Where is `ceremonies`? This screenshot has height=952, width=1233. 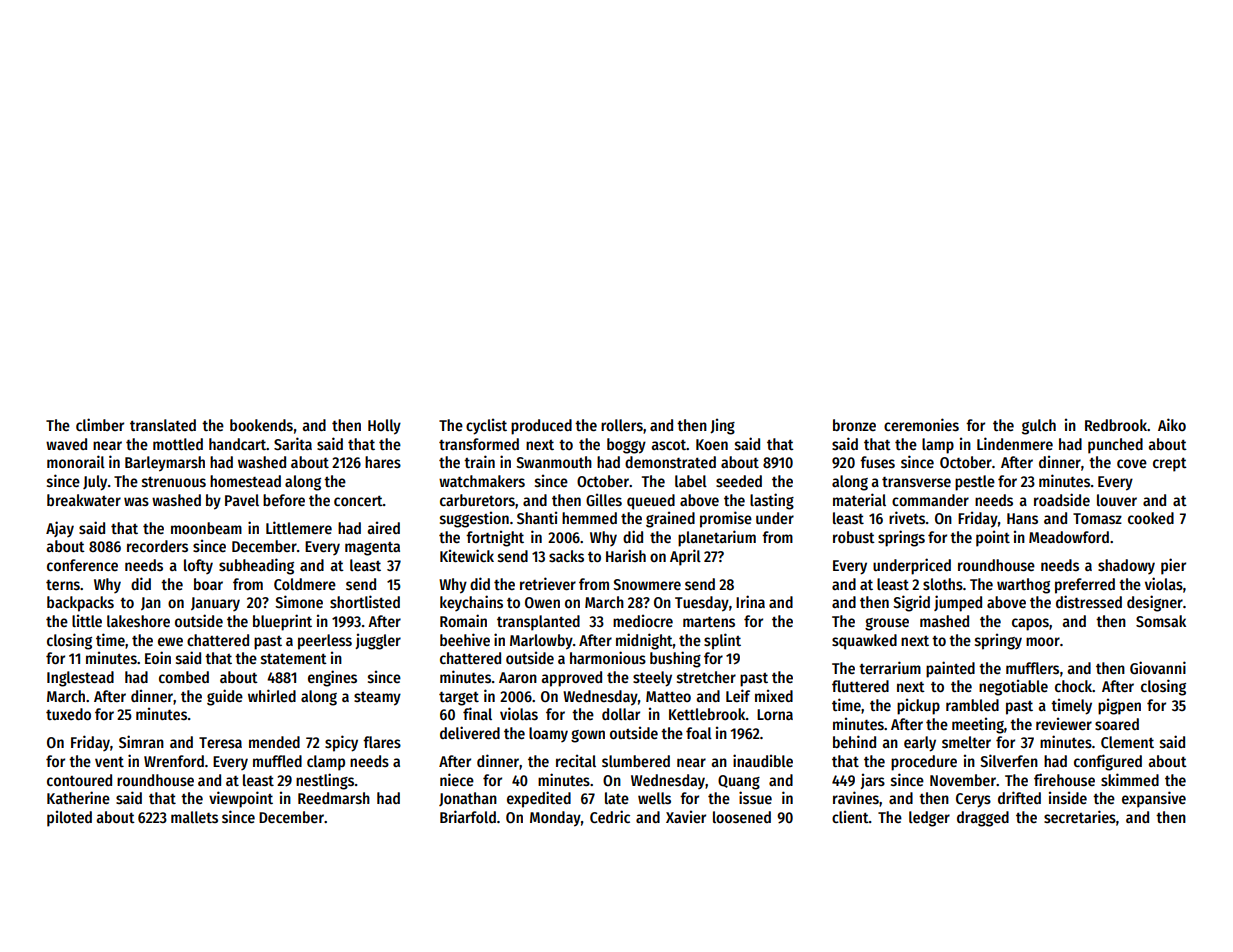 ceremonies is located at coordinates (921, 425).
